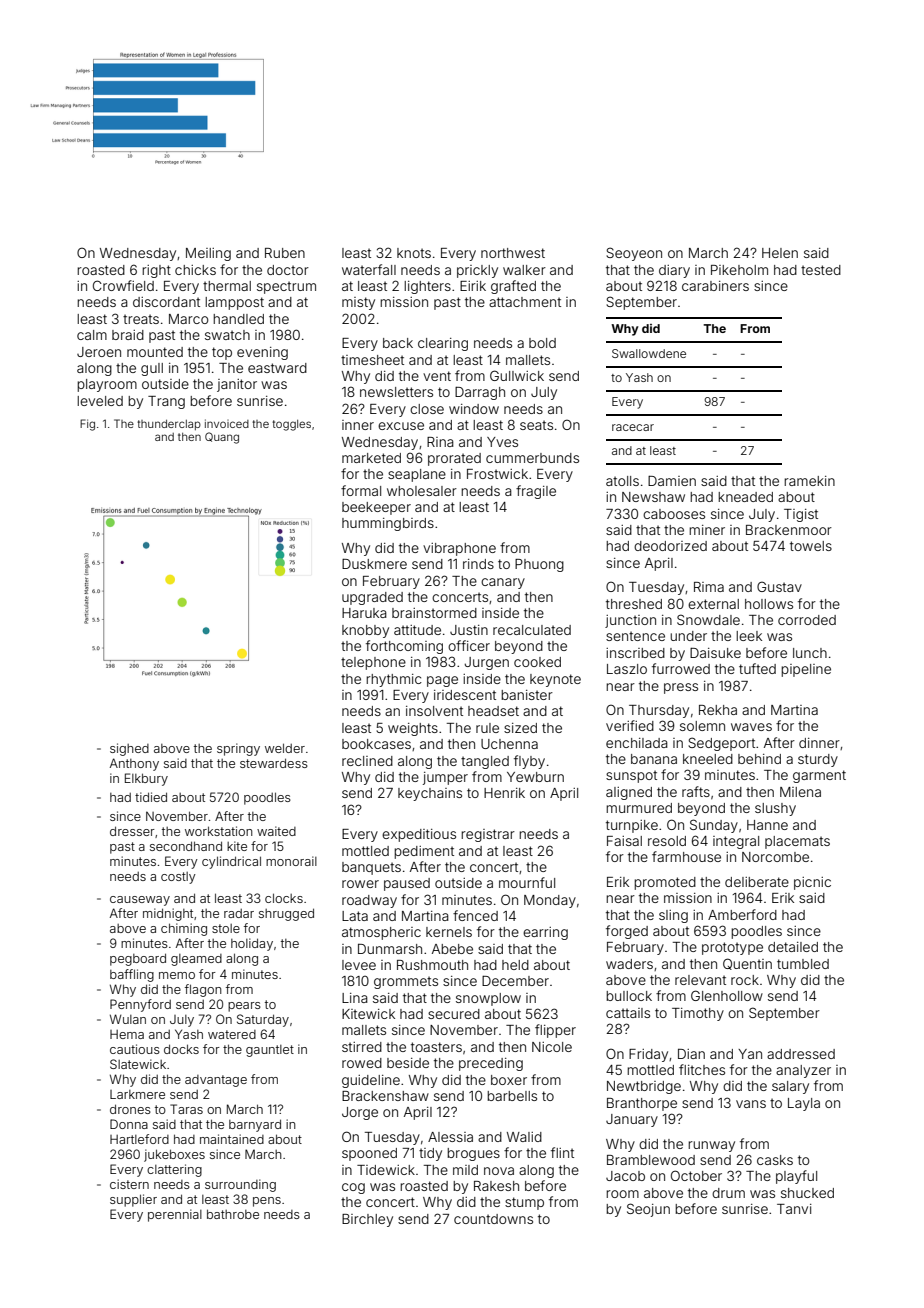 This image has width=924, height=1308. What do you see at coordinates (374, 563) in the image?
I see `Duskmere` at bounding box center [374, 563].
